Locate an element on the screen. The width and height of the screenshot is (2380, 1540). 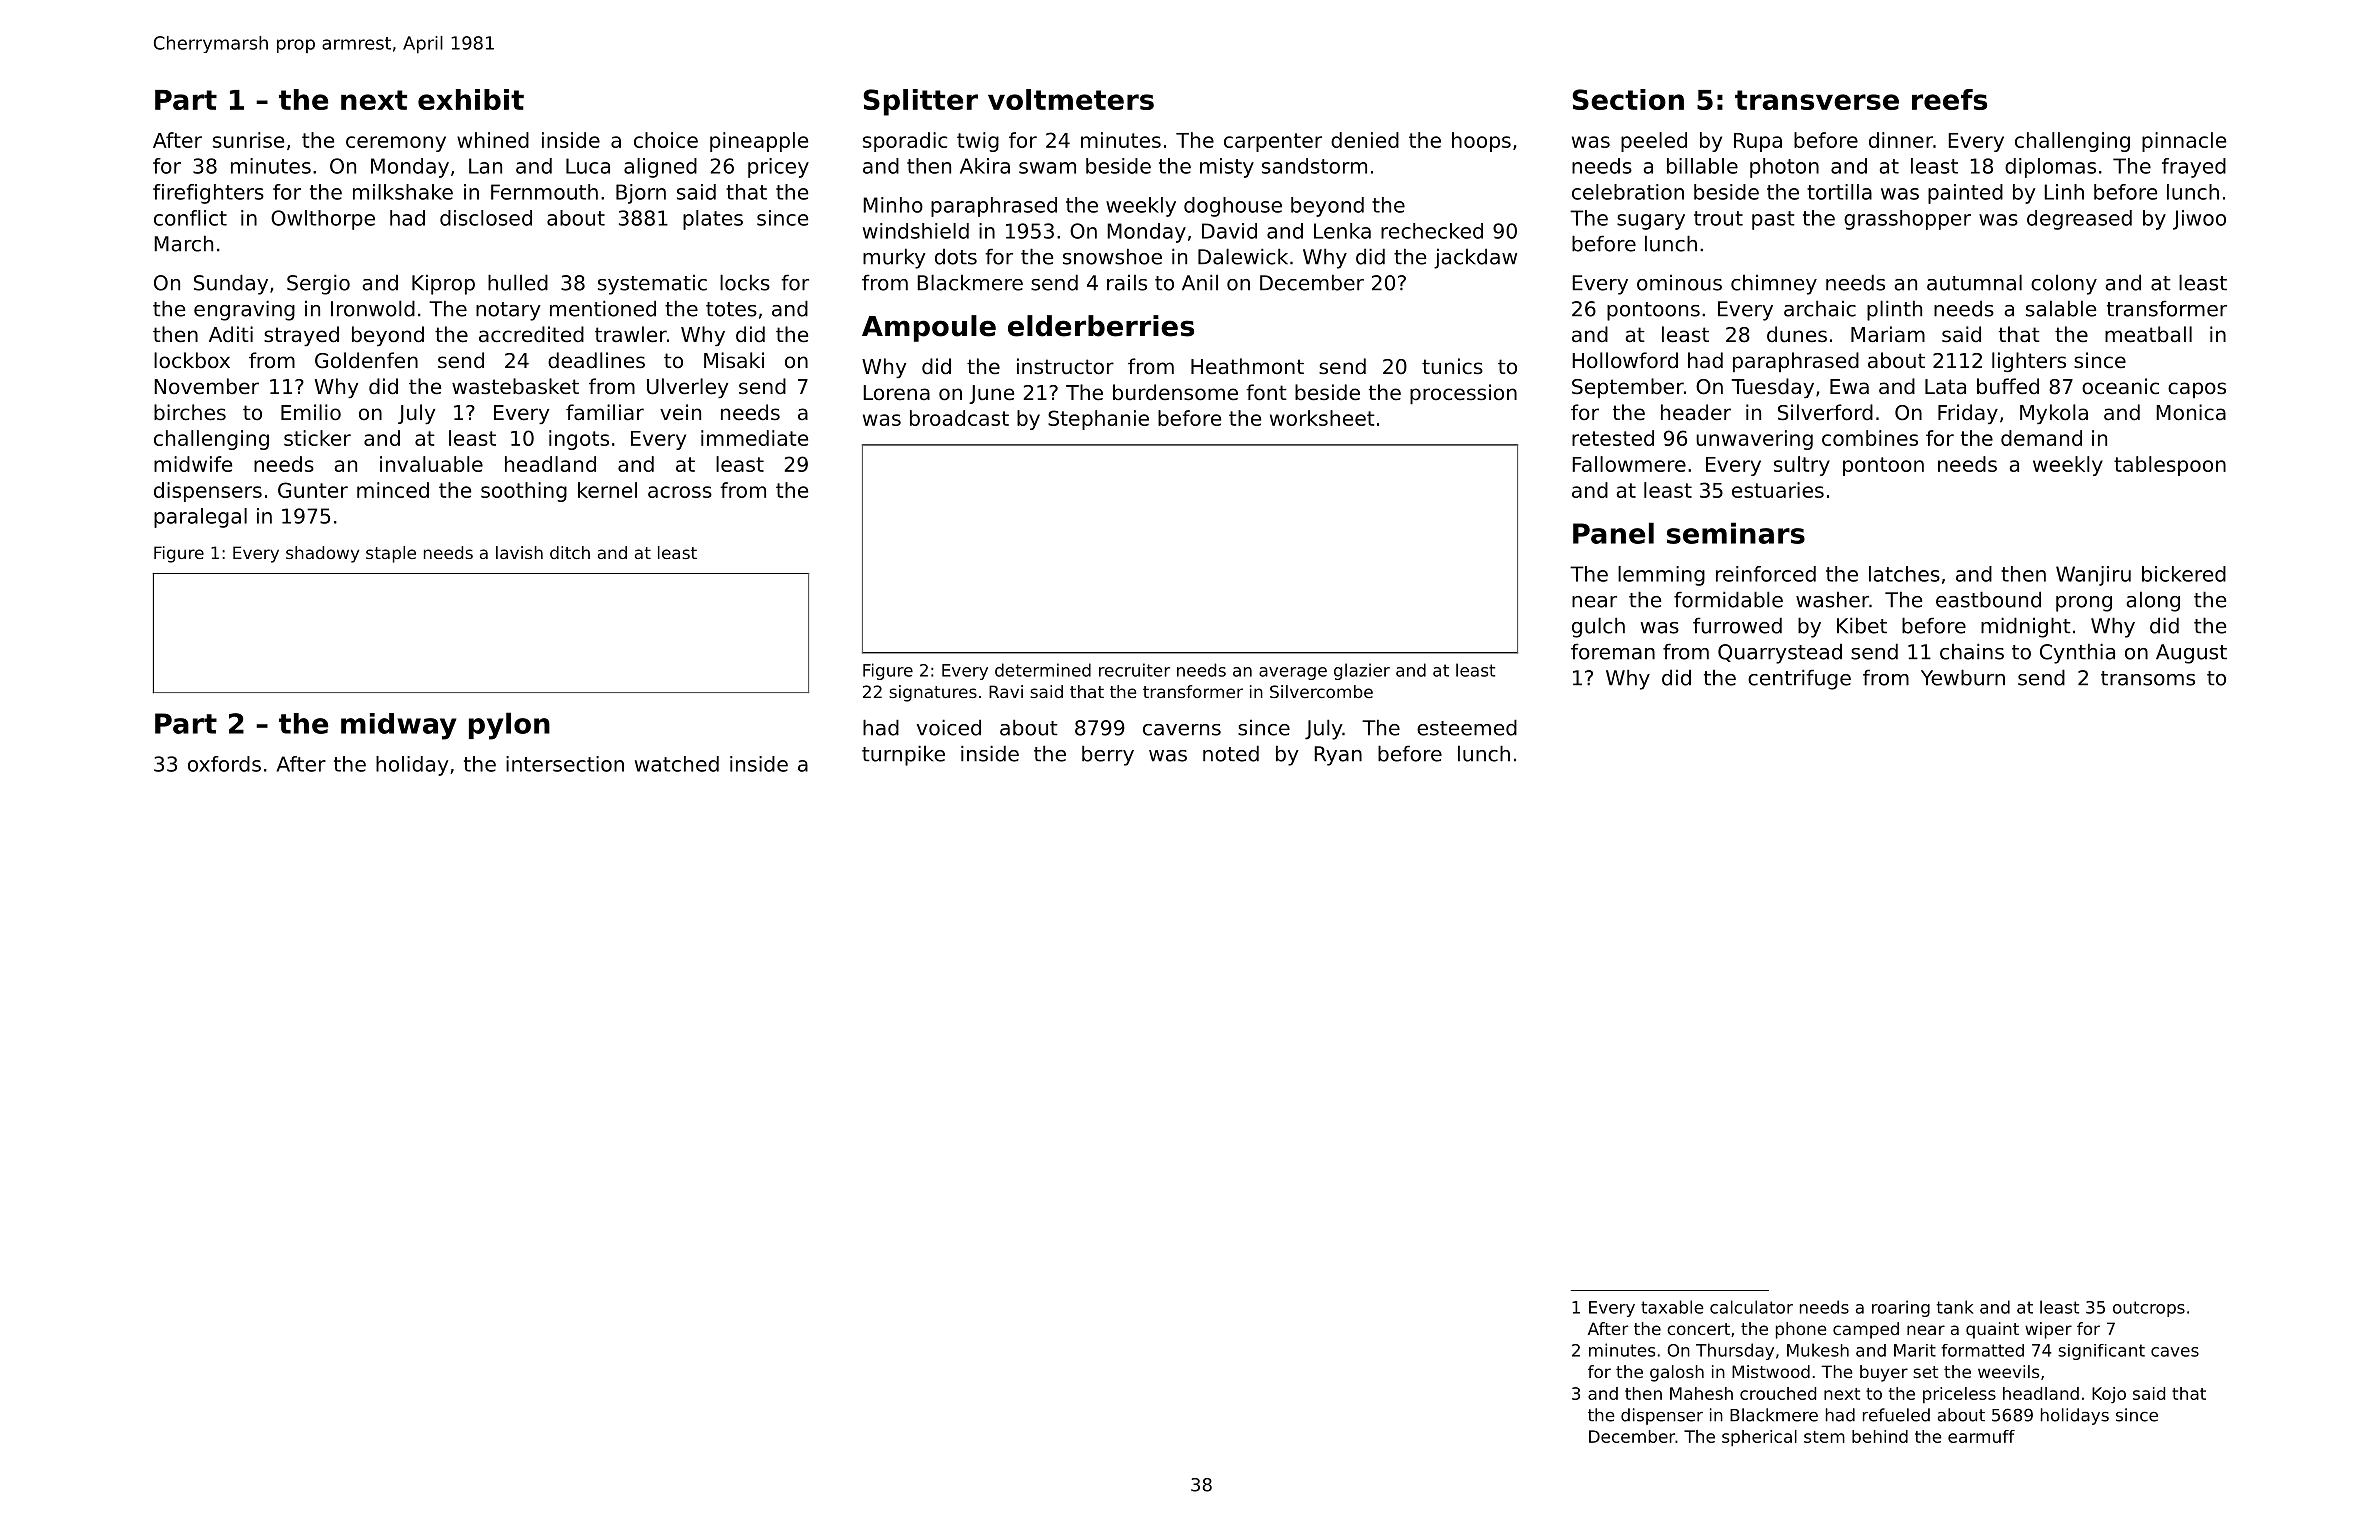
celebration is located at coordinates (1628, 192).
